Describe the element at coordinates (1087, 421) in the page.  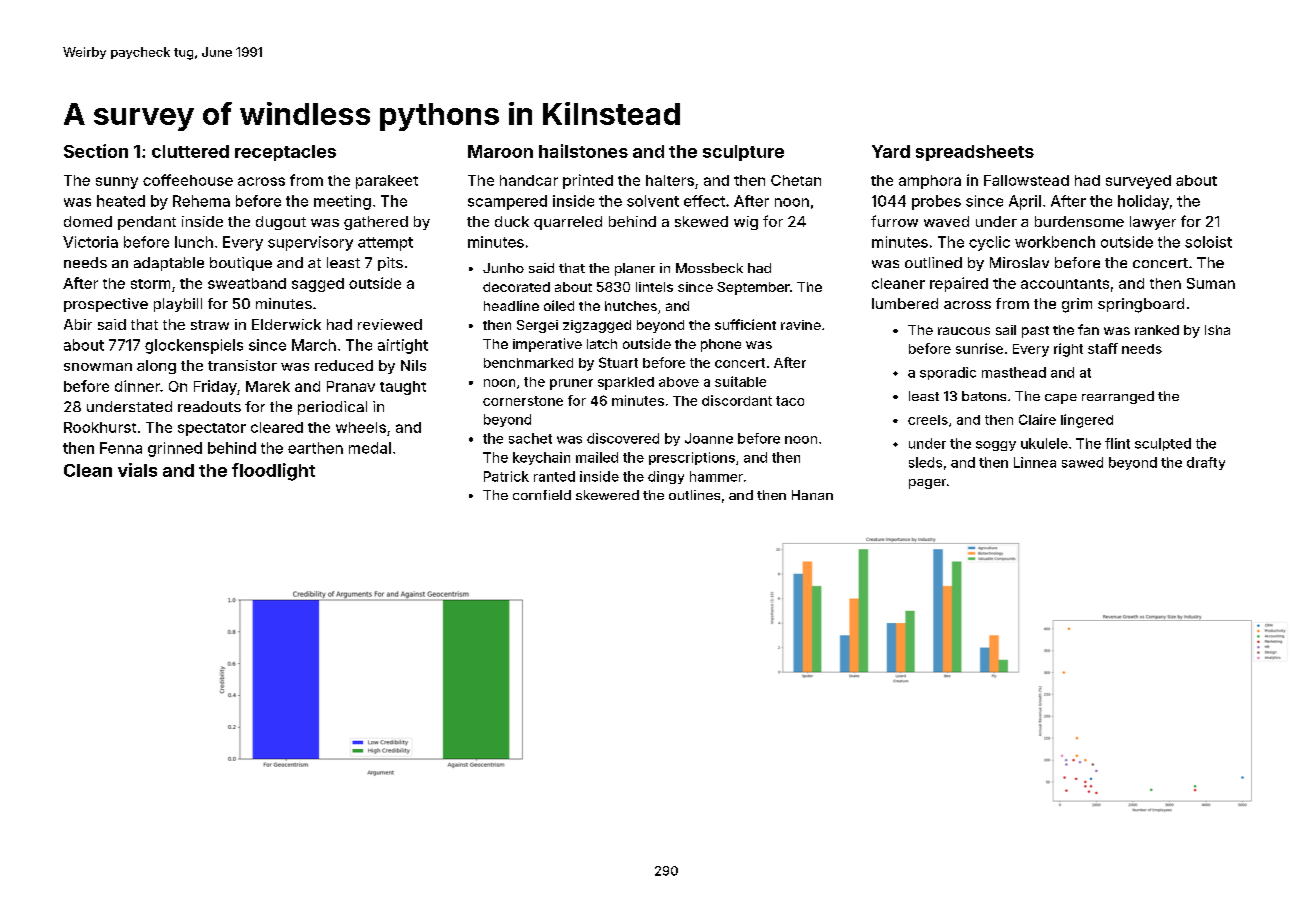
I see `lingered` at that location.
